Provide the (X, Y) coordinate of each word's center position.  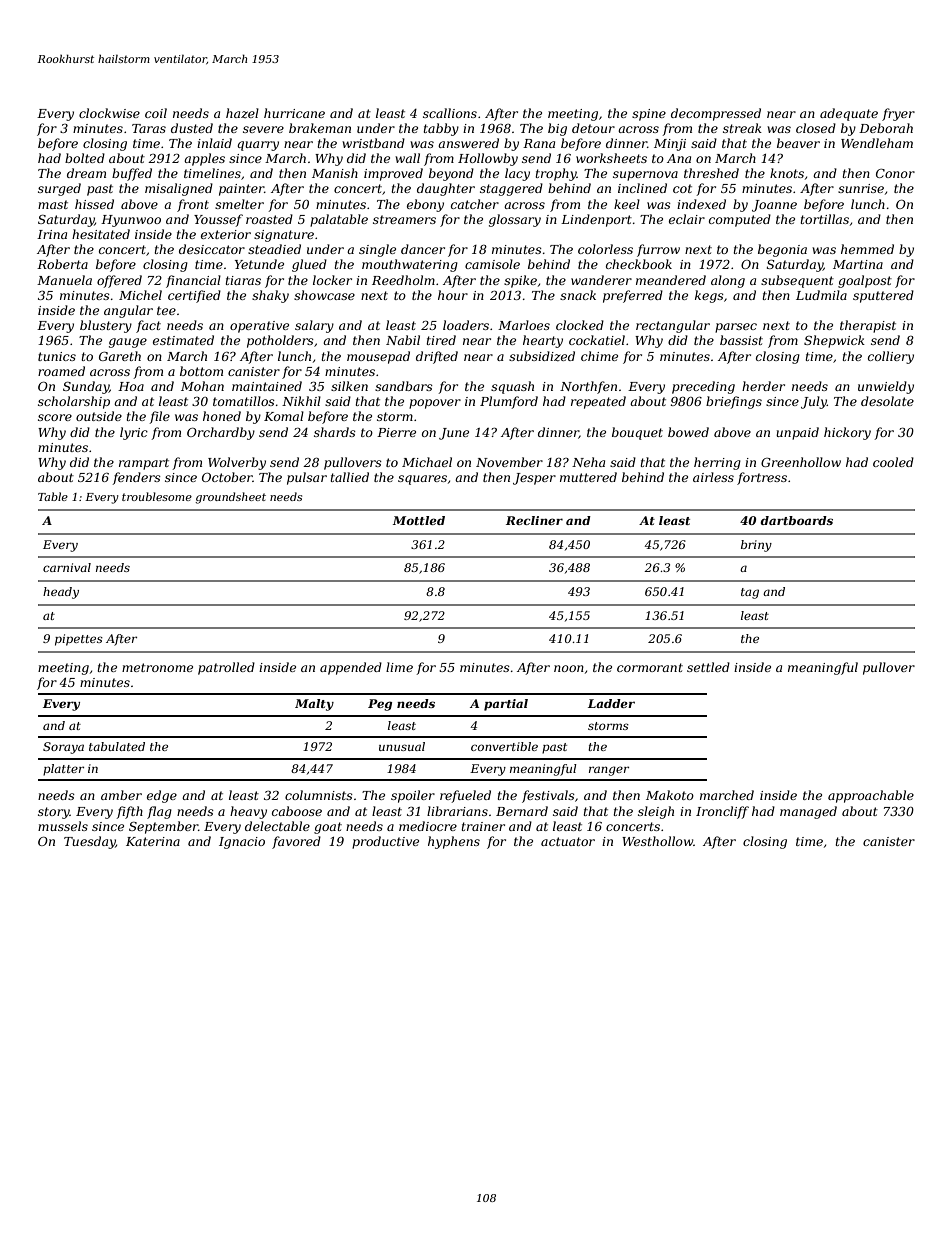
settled (708, 667)
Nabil (403, 340)
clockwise (109, 113)
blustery (106, 326)
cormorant (650, 667)
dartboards (796, 520)
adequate (849, 114)
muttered (588, 477)
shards (335, 432)
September (163, 827)
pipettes (79, 640)
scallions (450, 113)
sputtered (883, 296)
